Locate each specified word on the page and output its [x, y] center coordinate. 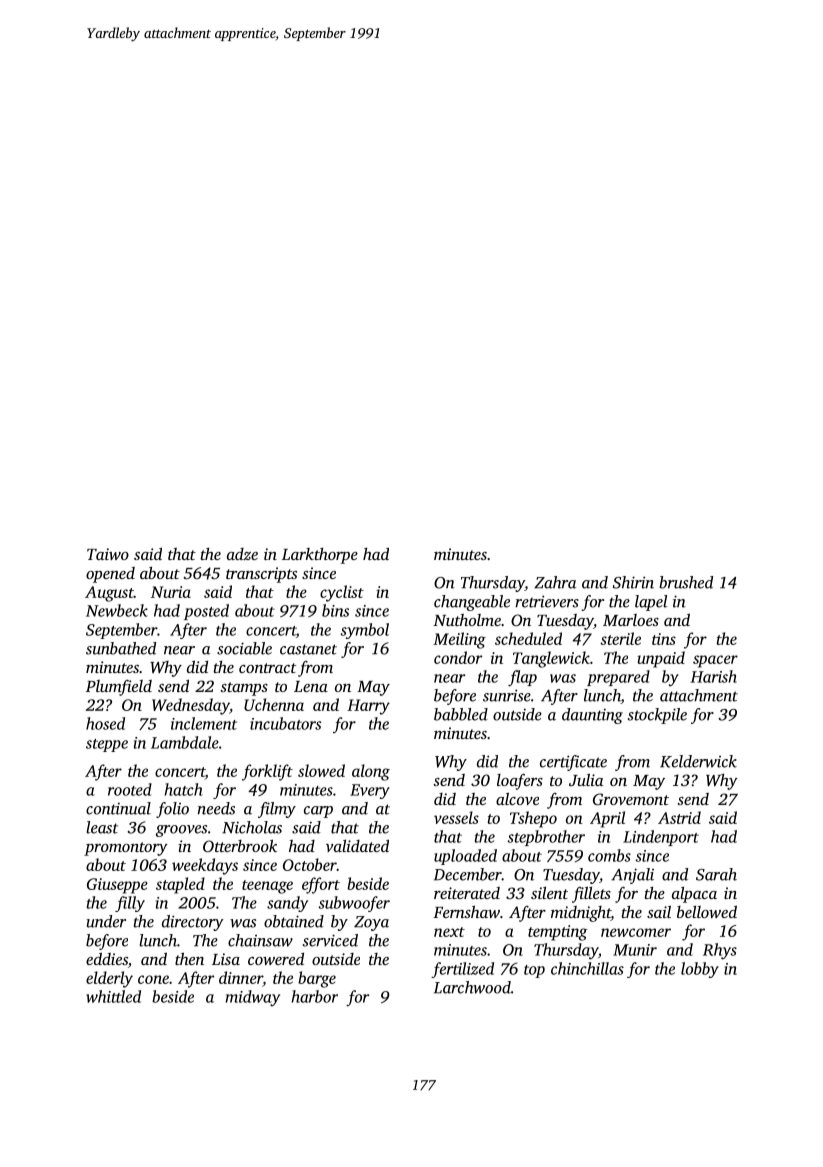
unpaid [661, 659]
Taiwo [108, 554]
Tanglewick [551, 659]
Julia [586, 780]
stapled [180, 885]
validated [357, 846]
